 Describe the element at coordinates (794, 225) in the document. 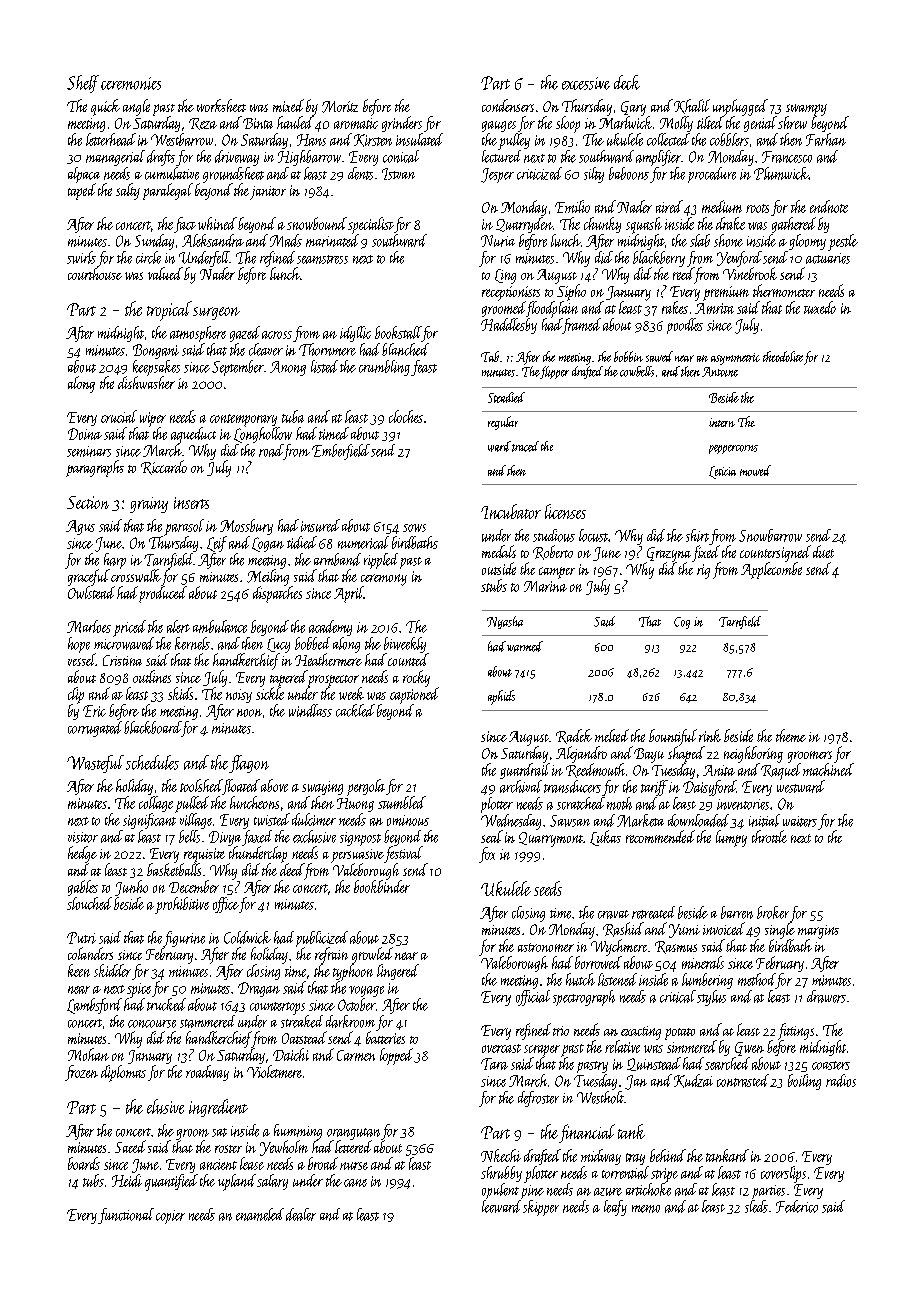

I see `gathered` at that location.
